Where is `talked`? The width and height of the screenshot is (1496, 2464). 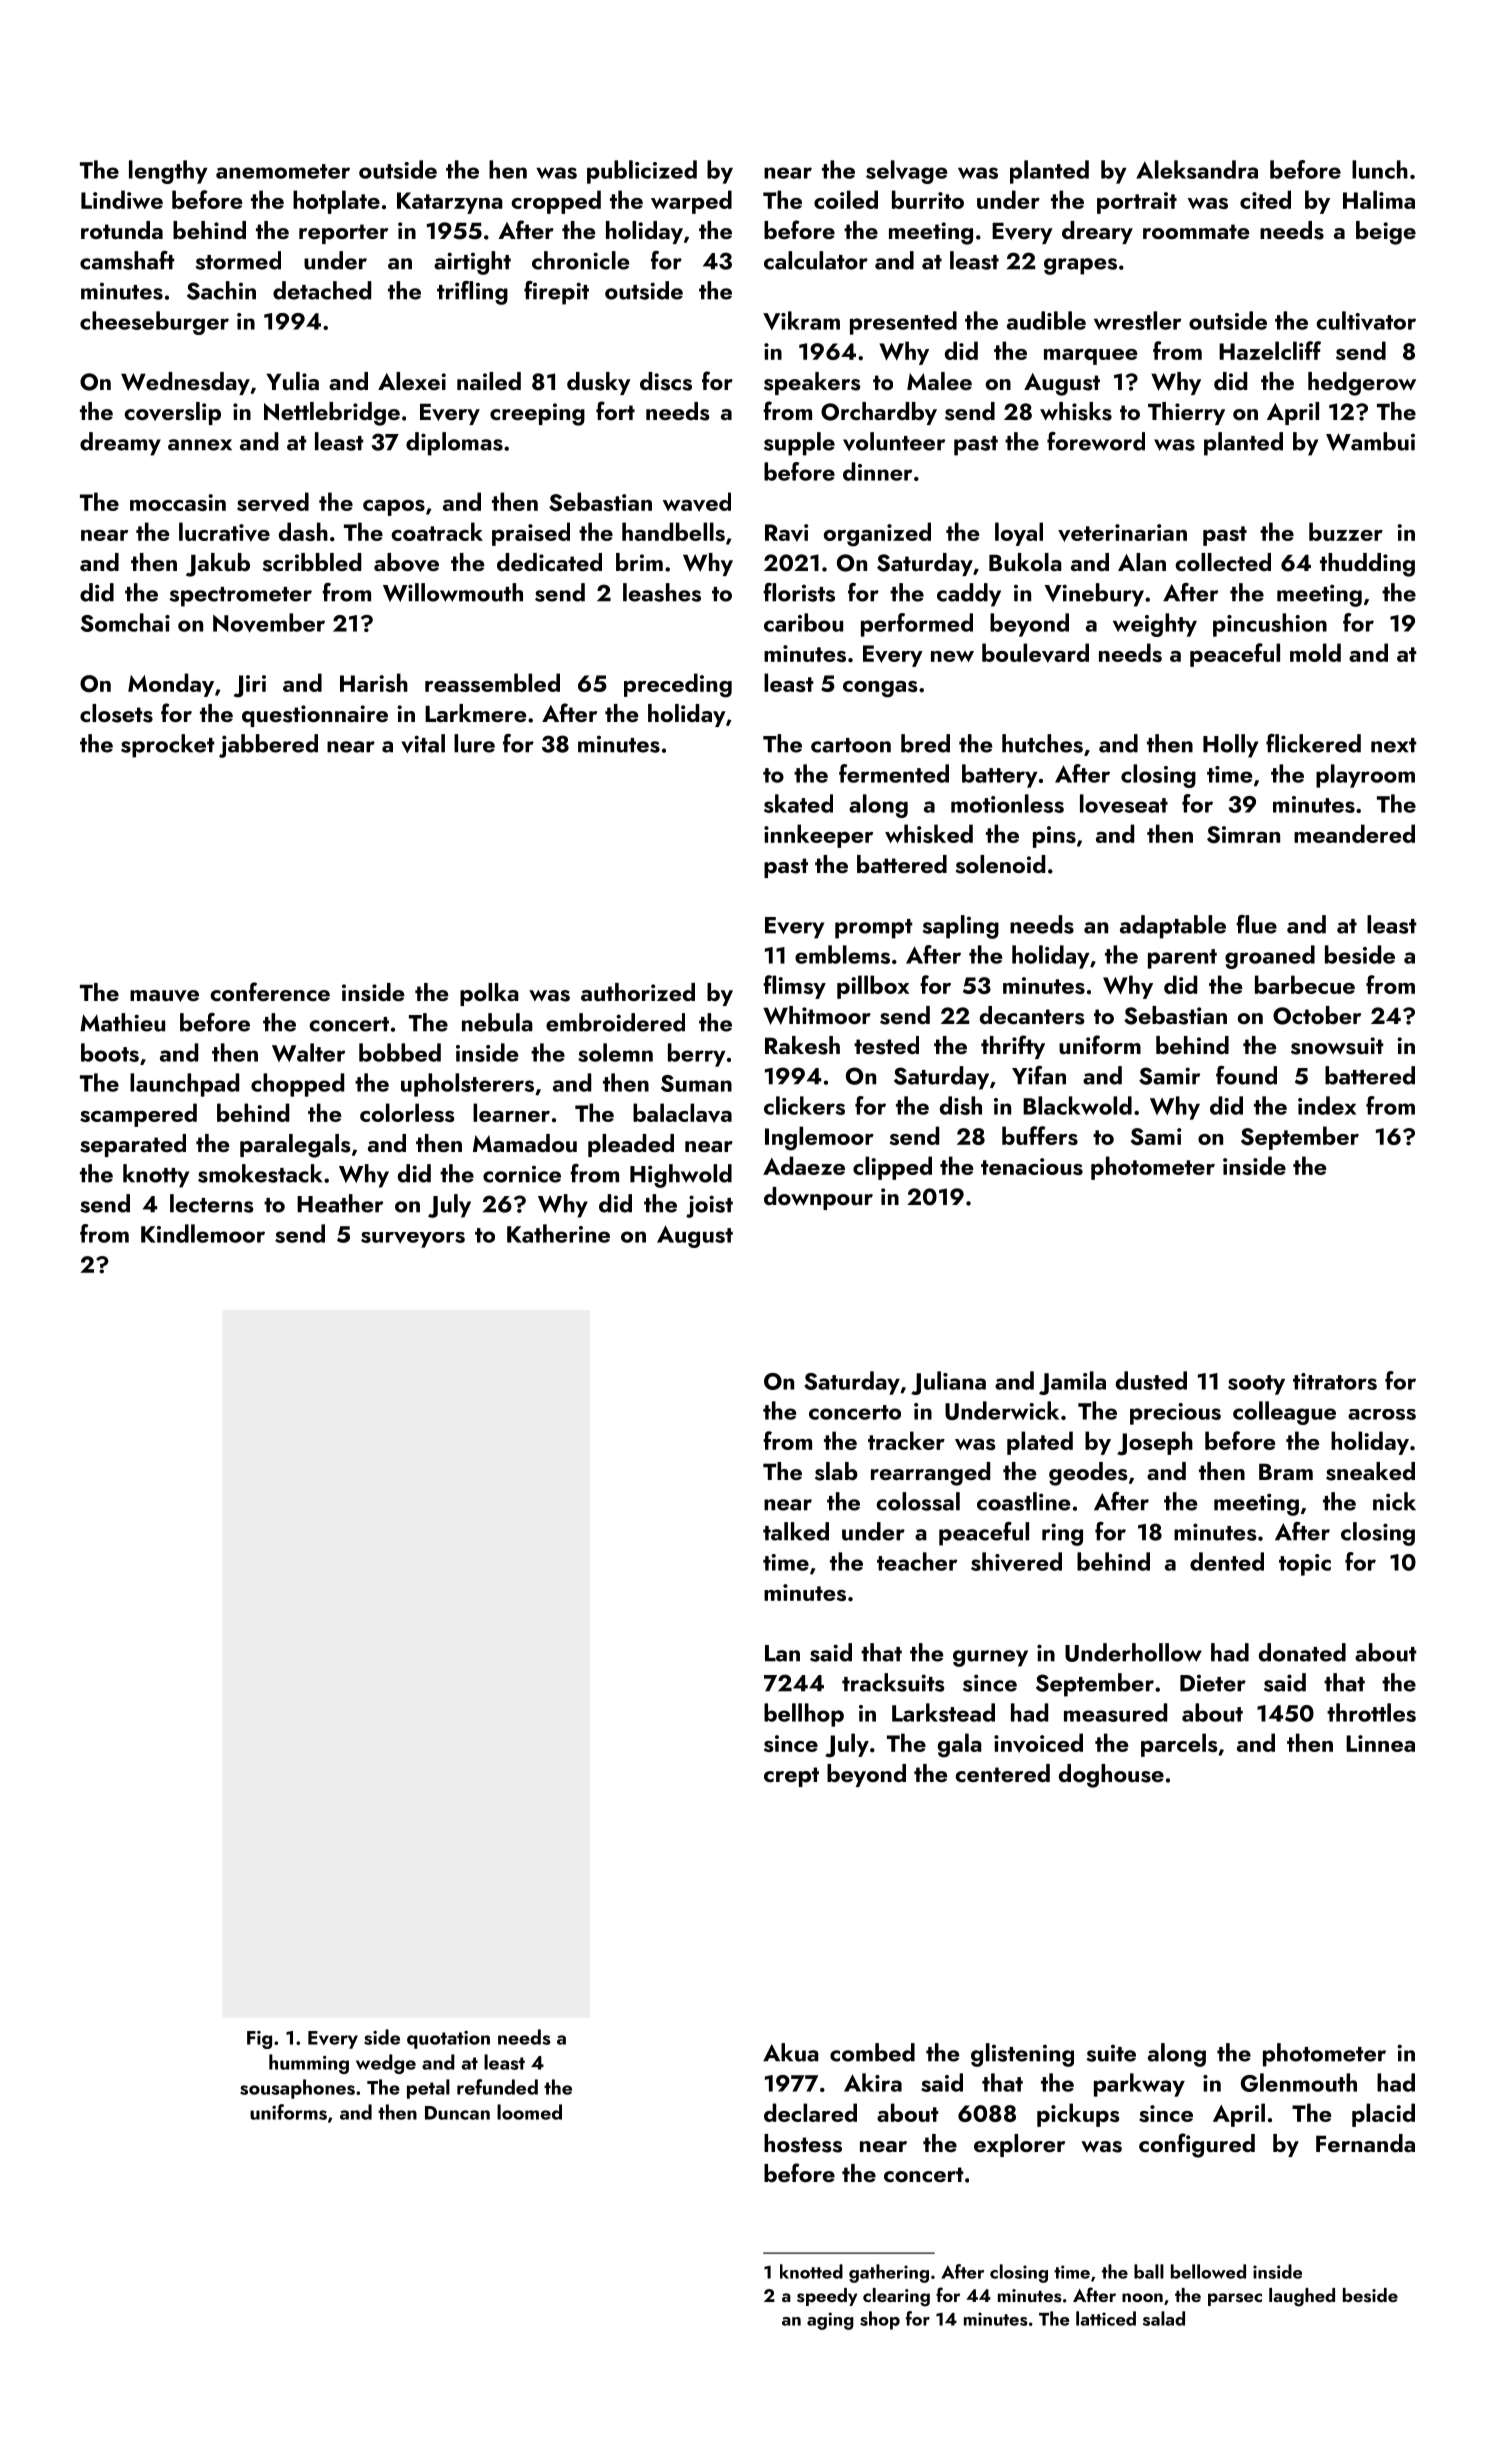 talked is located at coordinates (796, 1531).
